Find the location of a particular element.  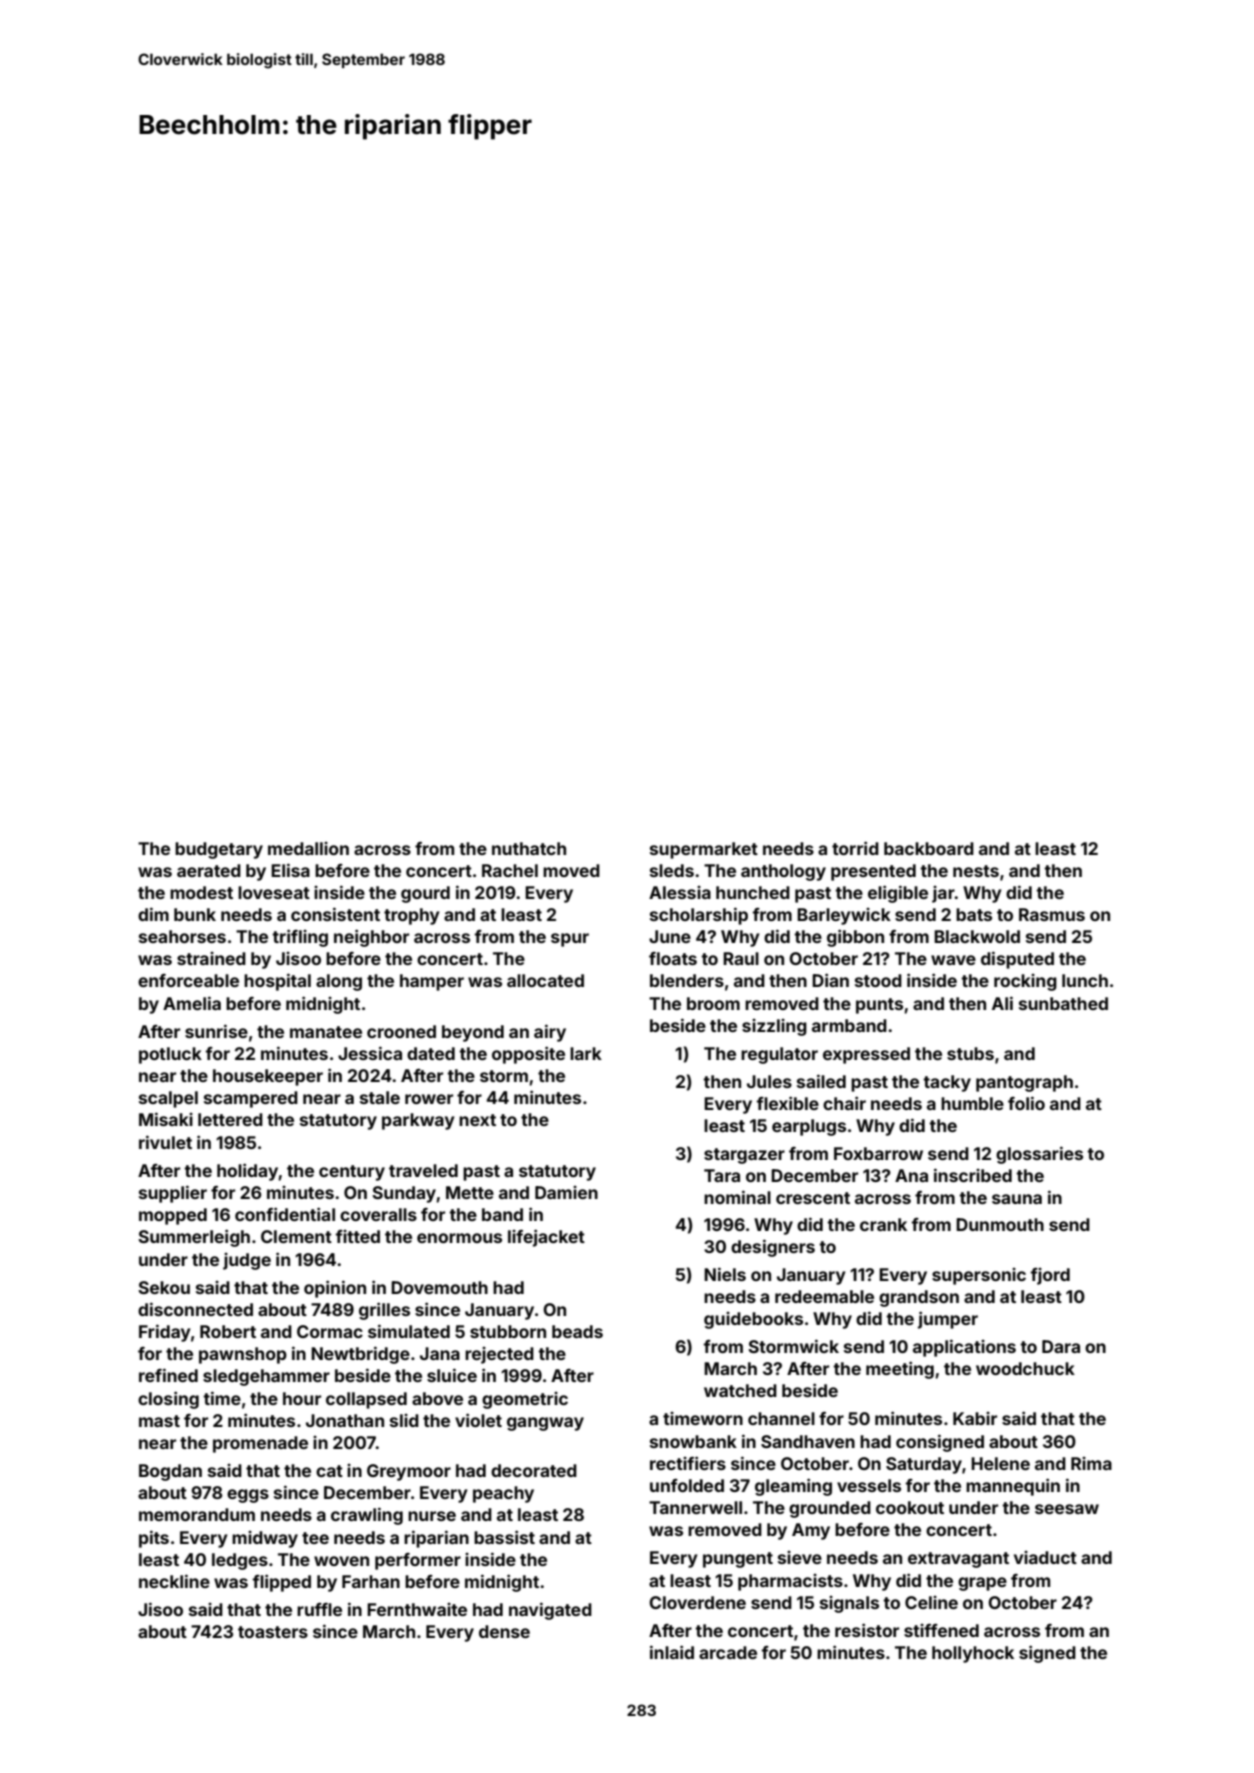

channel is located at coordinates (781, 1418).
